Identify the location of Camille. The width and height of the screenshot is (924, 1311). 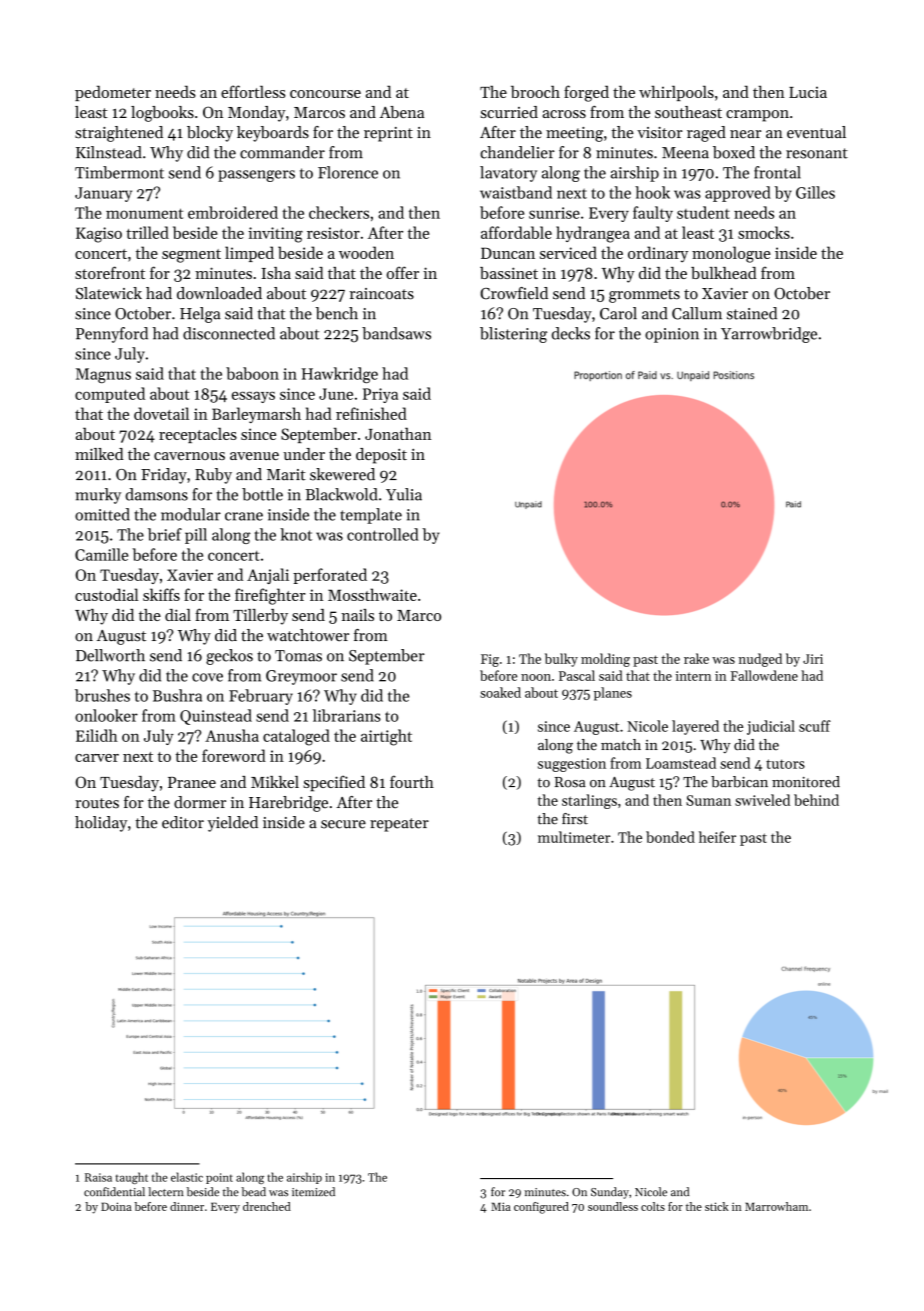
(101, 554).
